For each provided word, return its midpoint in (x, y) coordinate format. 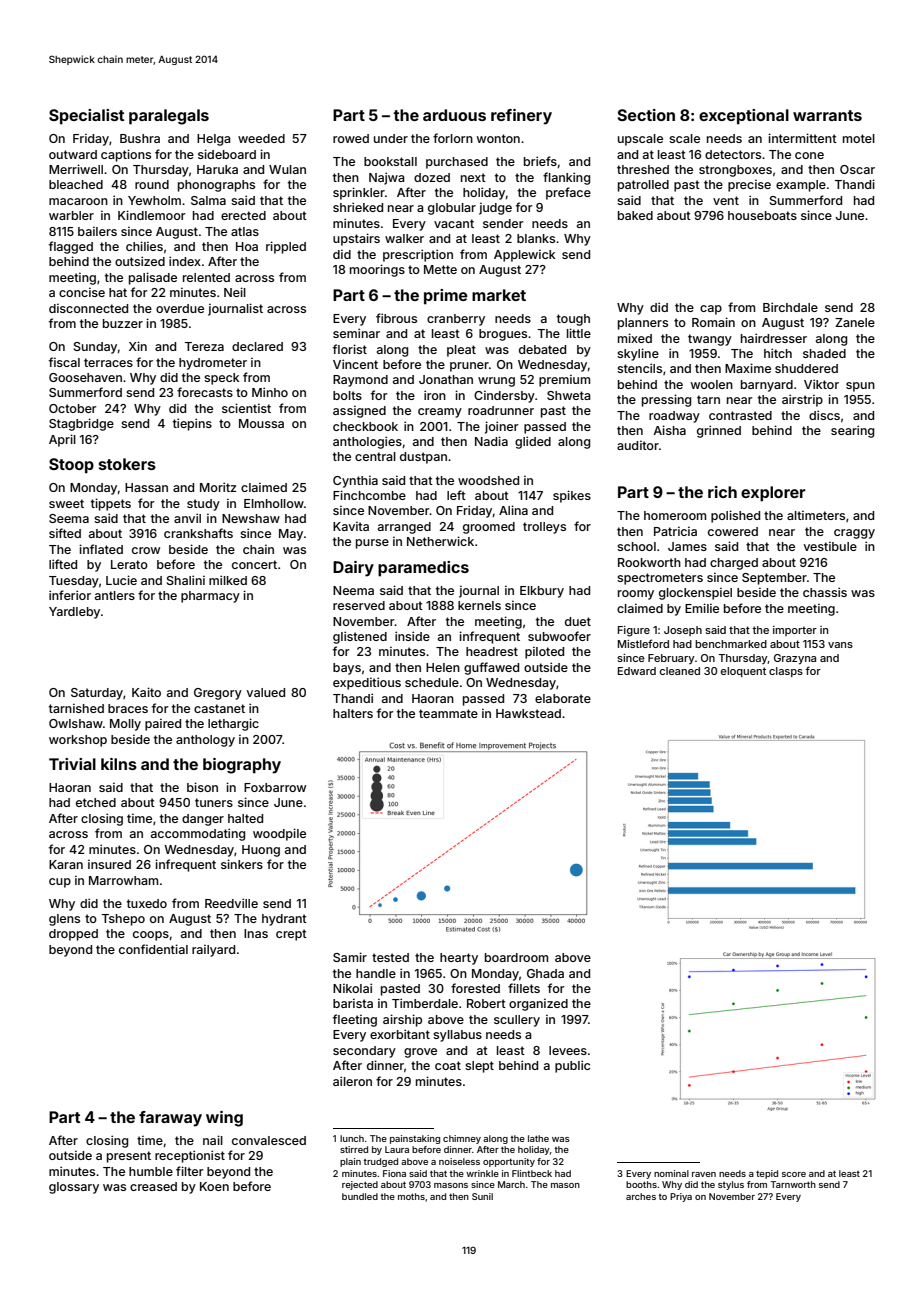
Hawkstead (528, 713)
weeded (261, 138)
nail (213, 1140)
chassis (825, 592)
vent (726, 200)
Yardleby (74, 613)
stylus (731, 1185)
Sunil (482, 1196)
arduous (454, 115)
